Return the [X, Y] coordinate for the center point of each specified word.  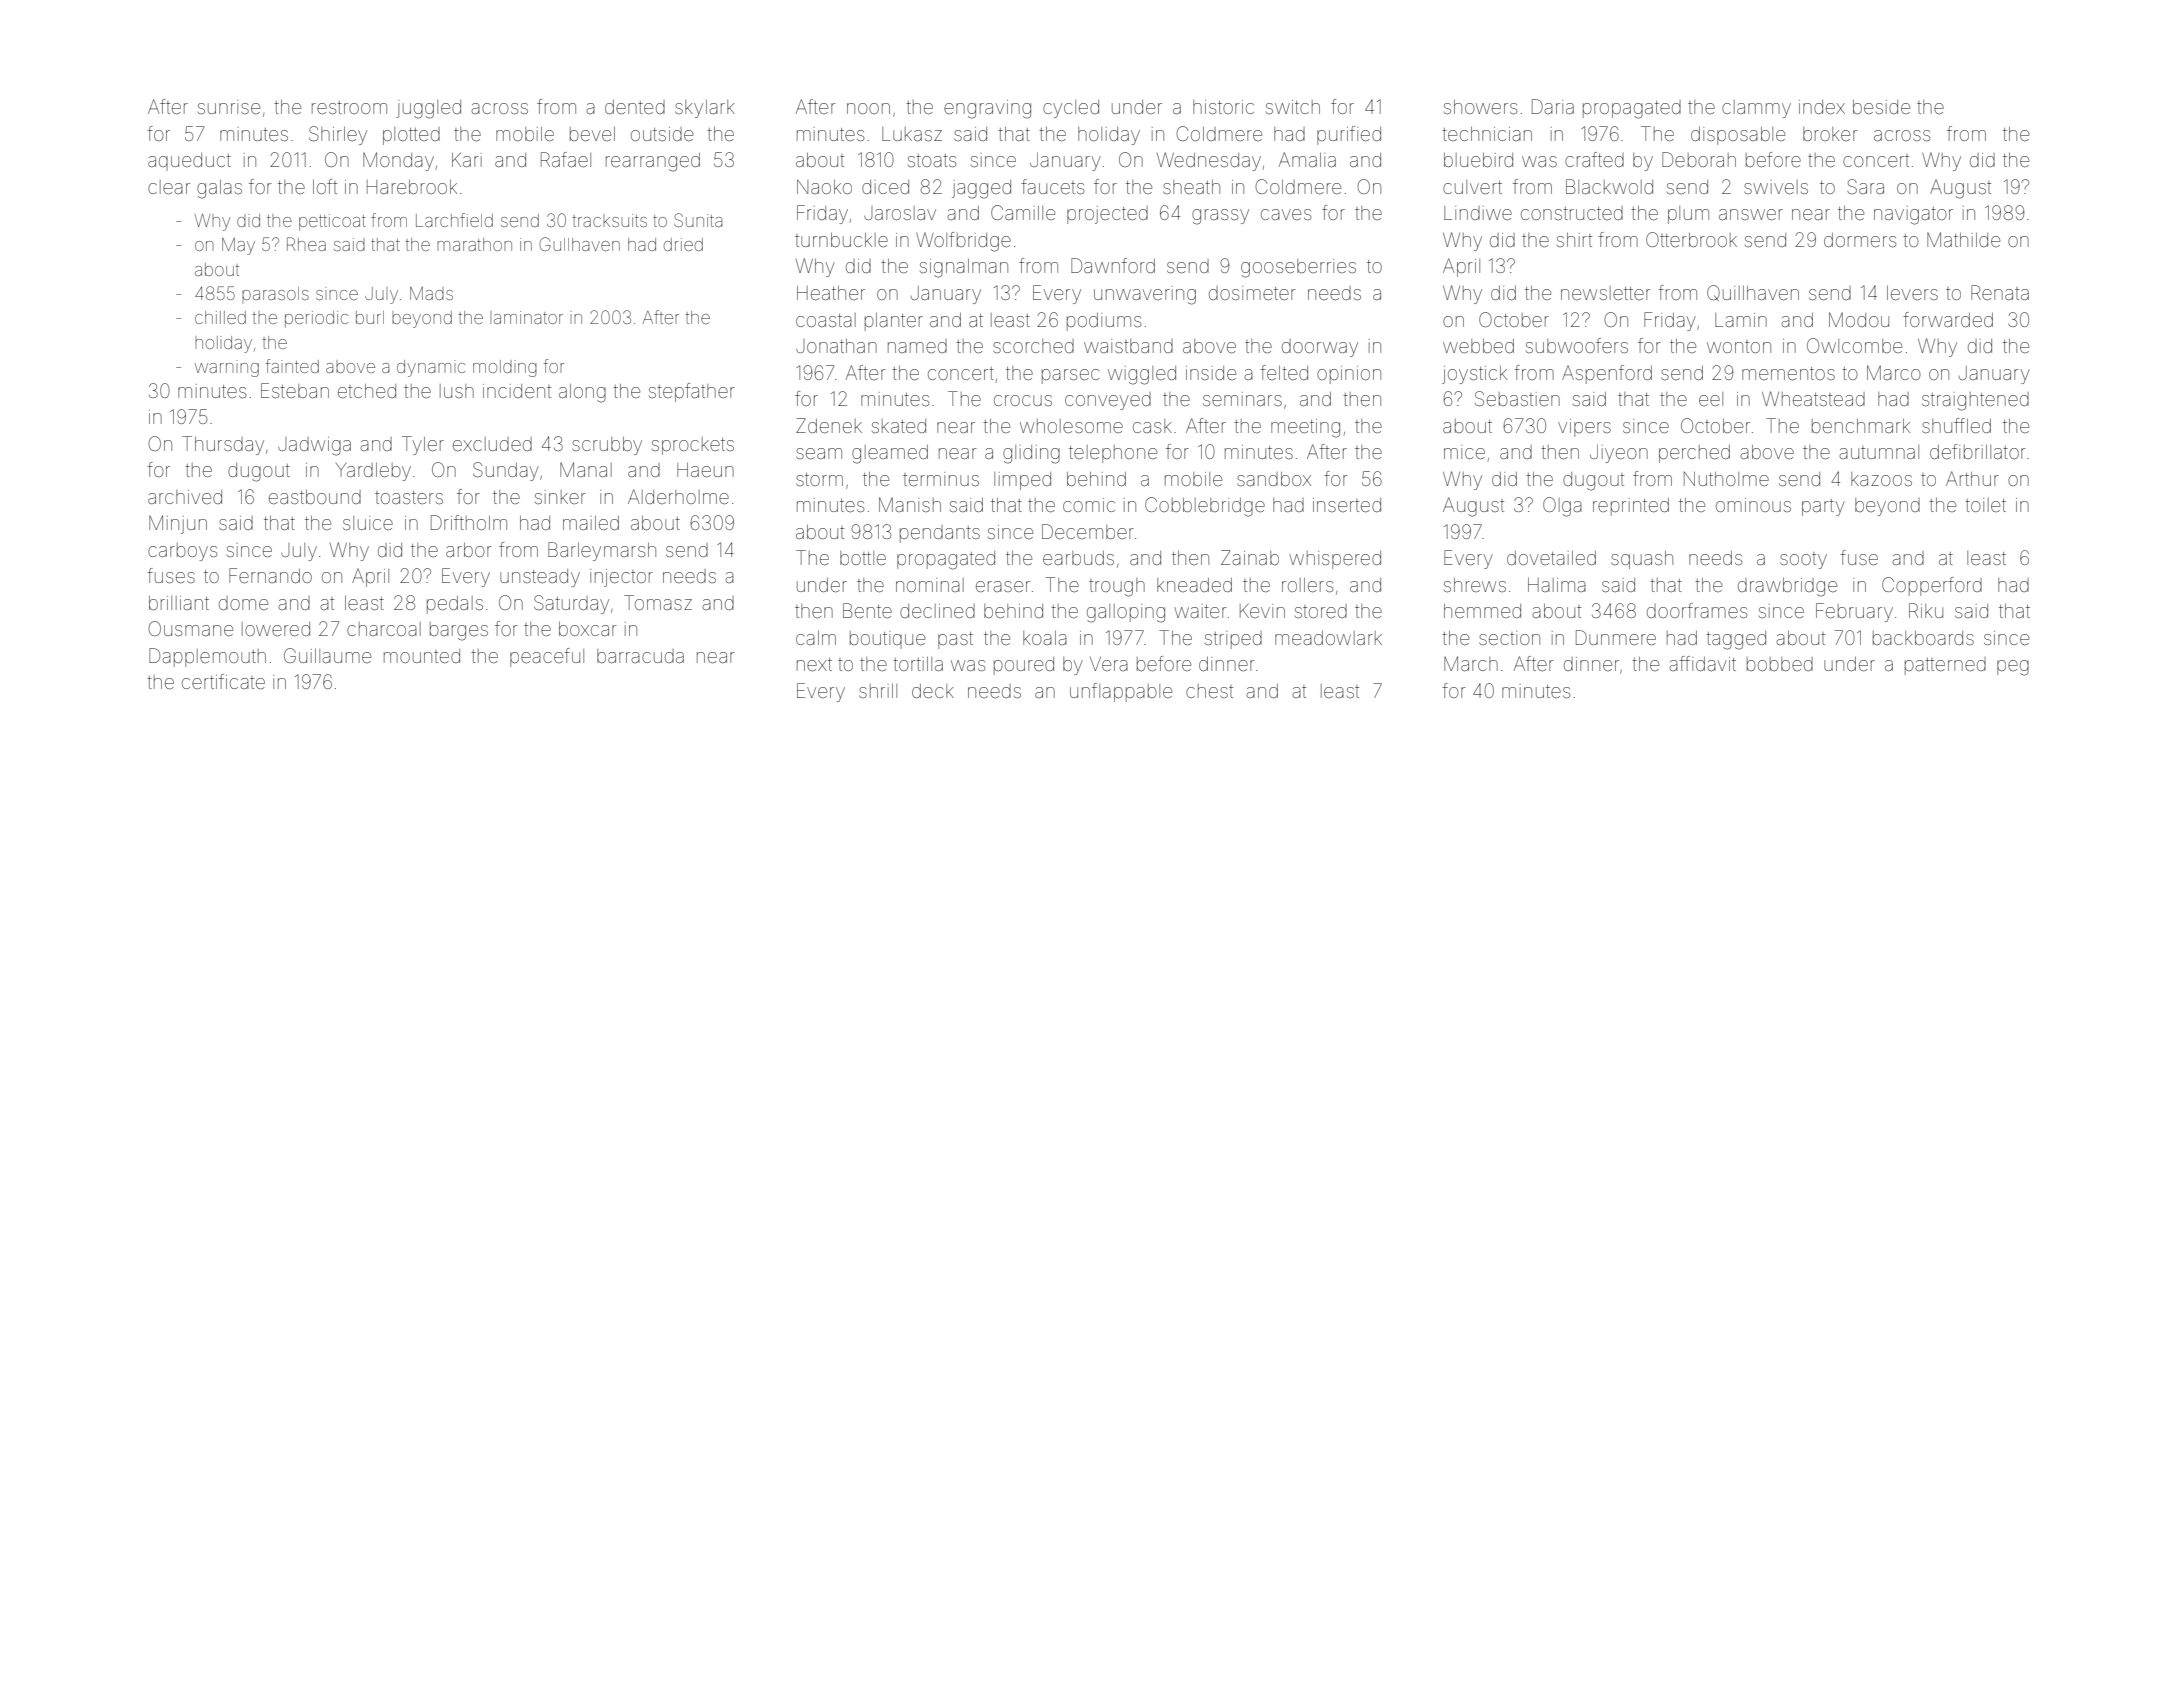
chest [1209, 691]
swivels [1776, 187]
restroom [349, 107]
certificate [223, 681]
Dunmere [1616, 637]
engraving [987, 109]
